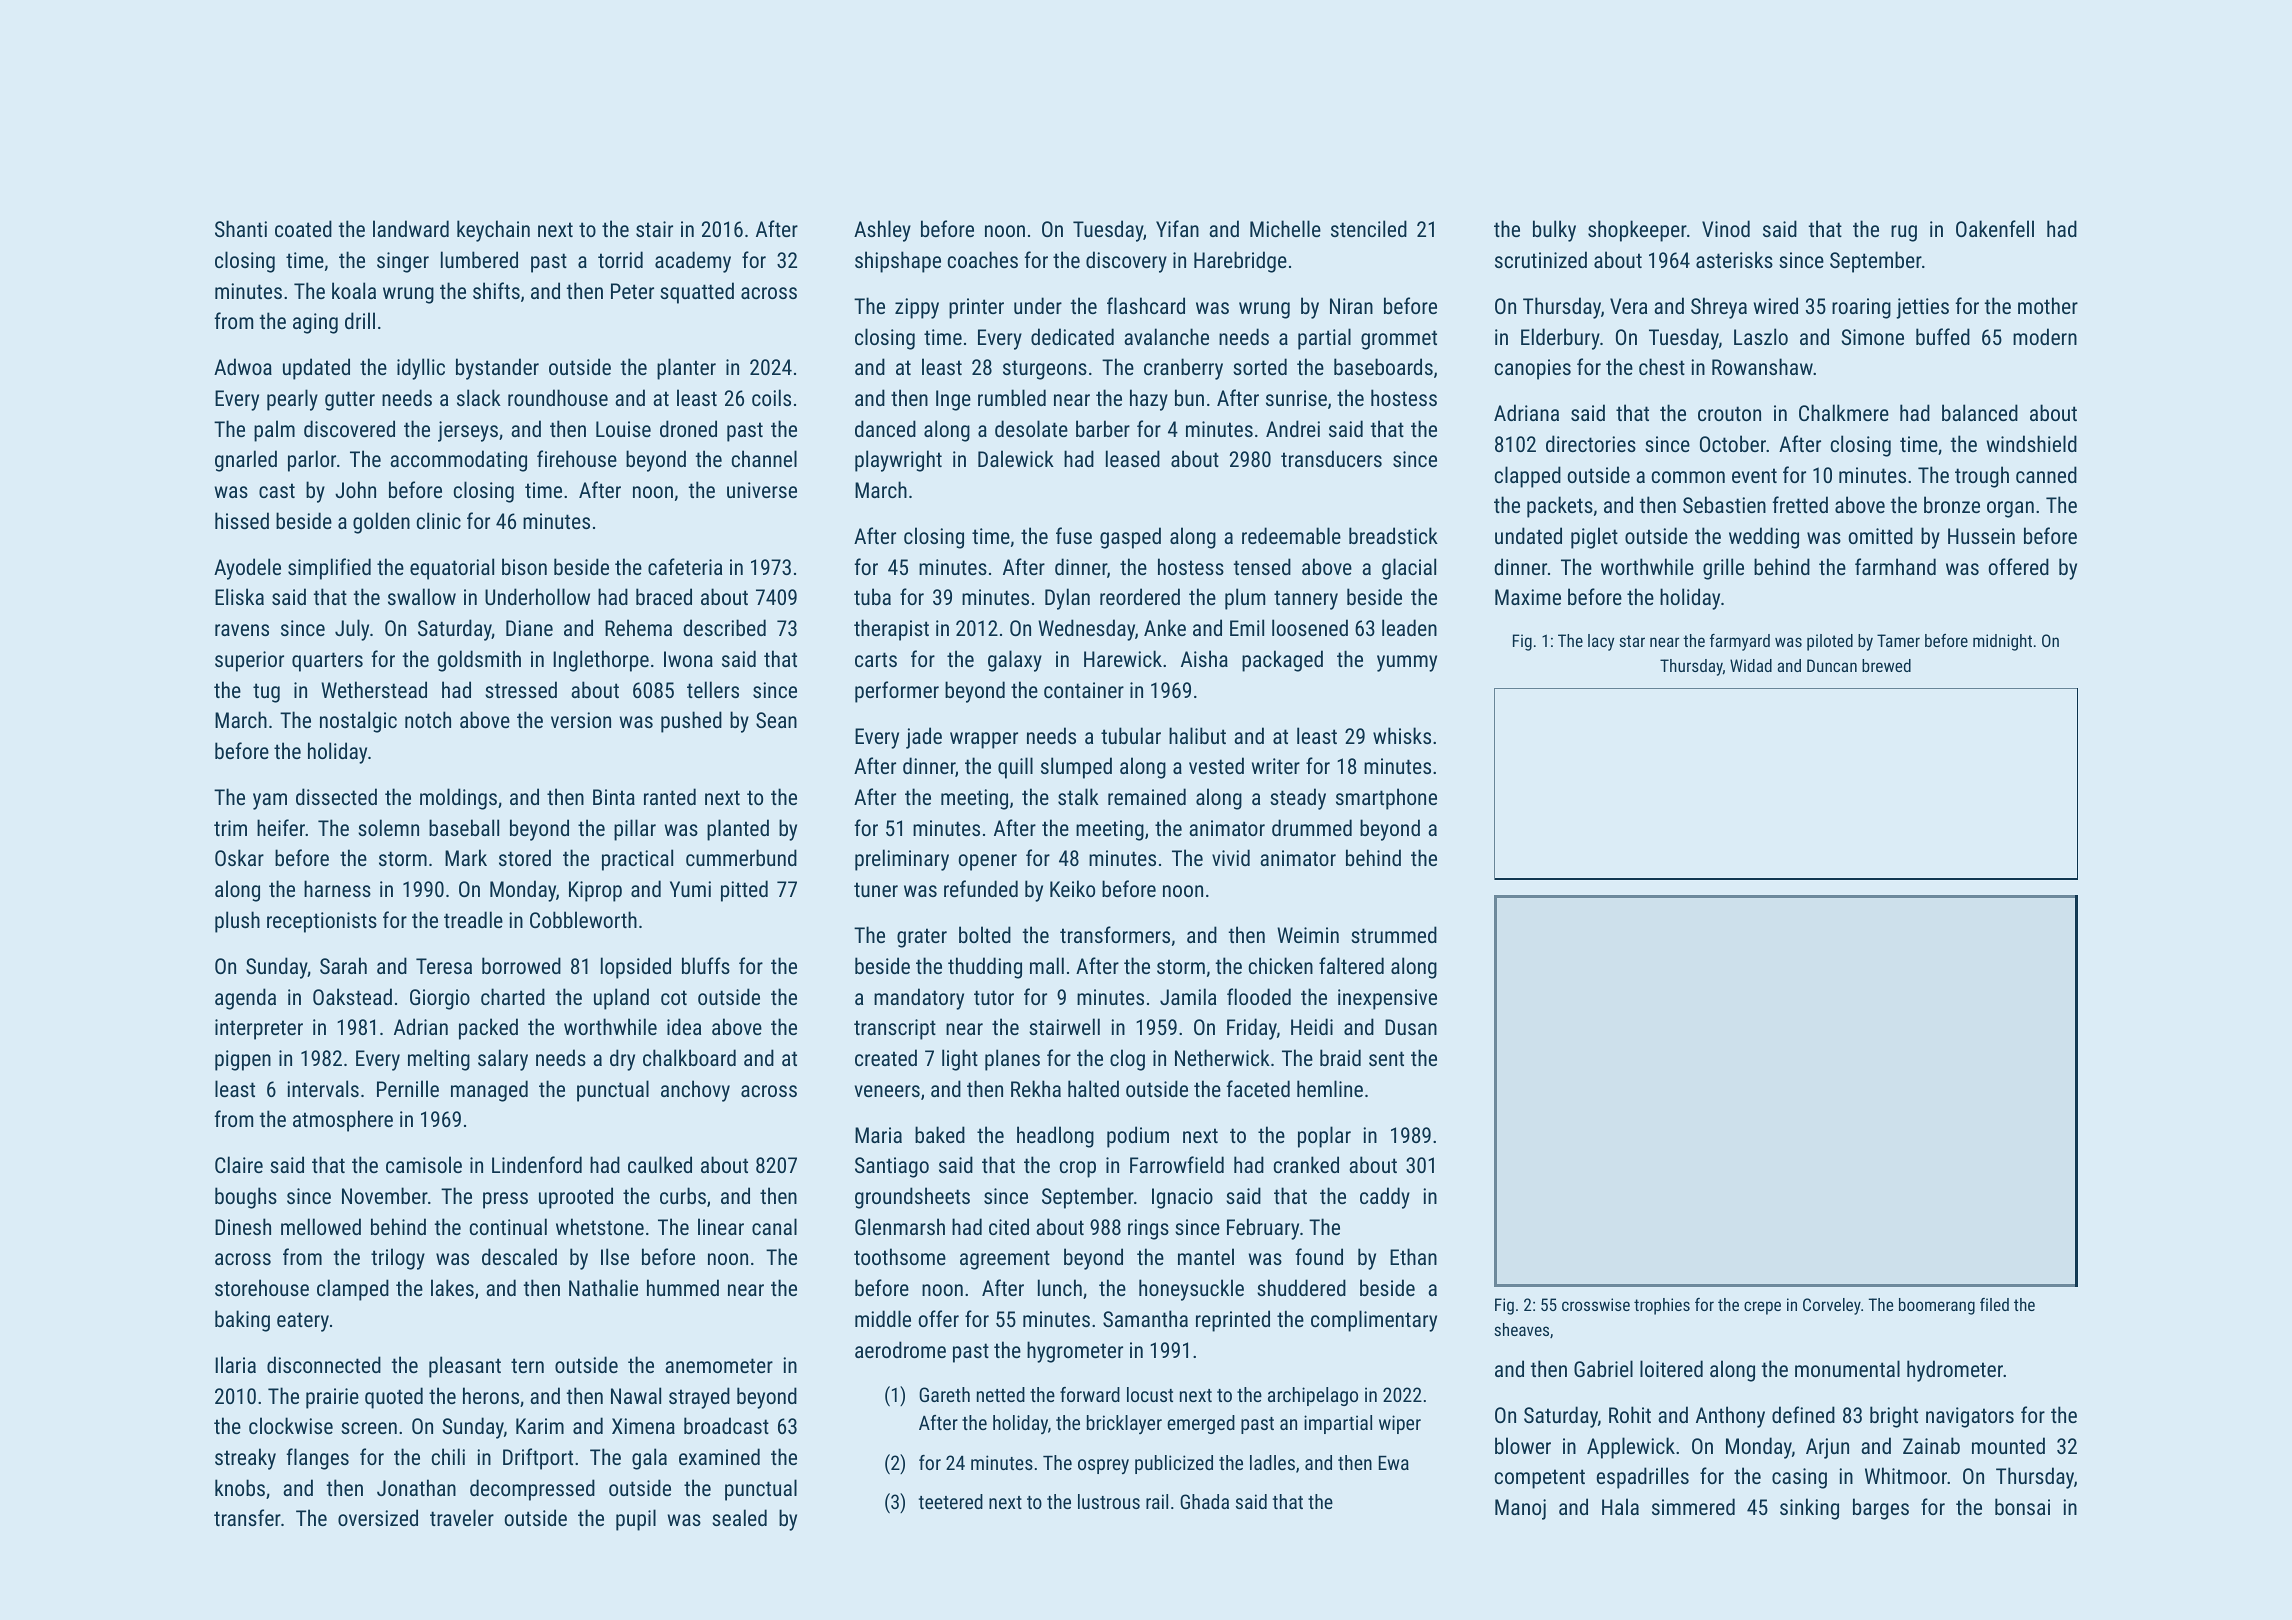  What do you see at coordinates (2002, 642) in the document?
I see `midnight` at bounding box center [2002, 642].
